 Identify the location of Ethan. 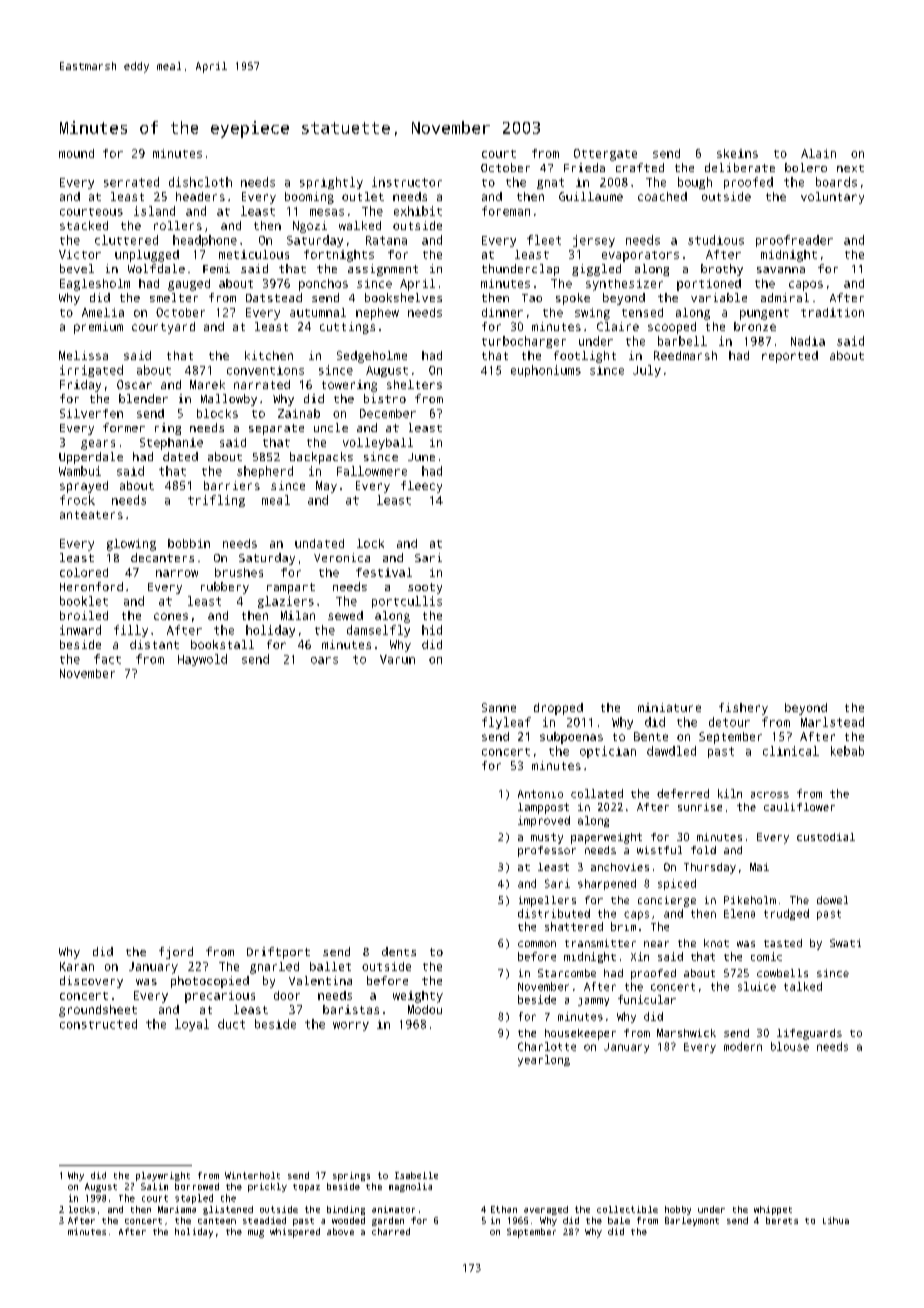
(504, 1209).
